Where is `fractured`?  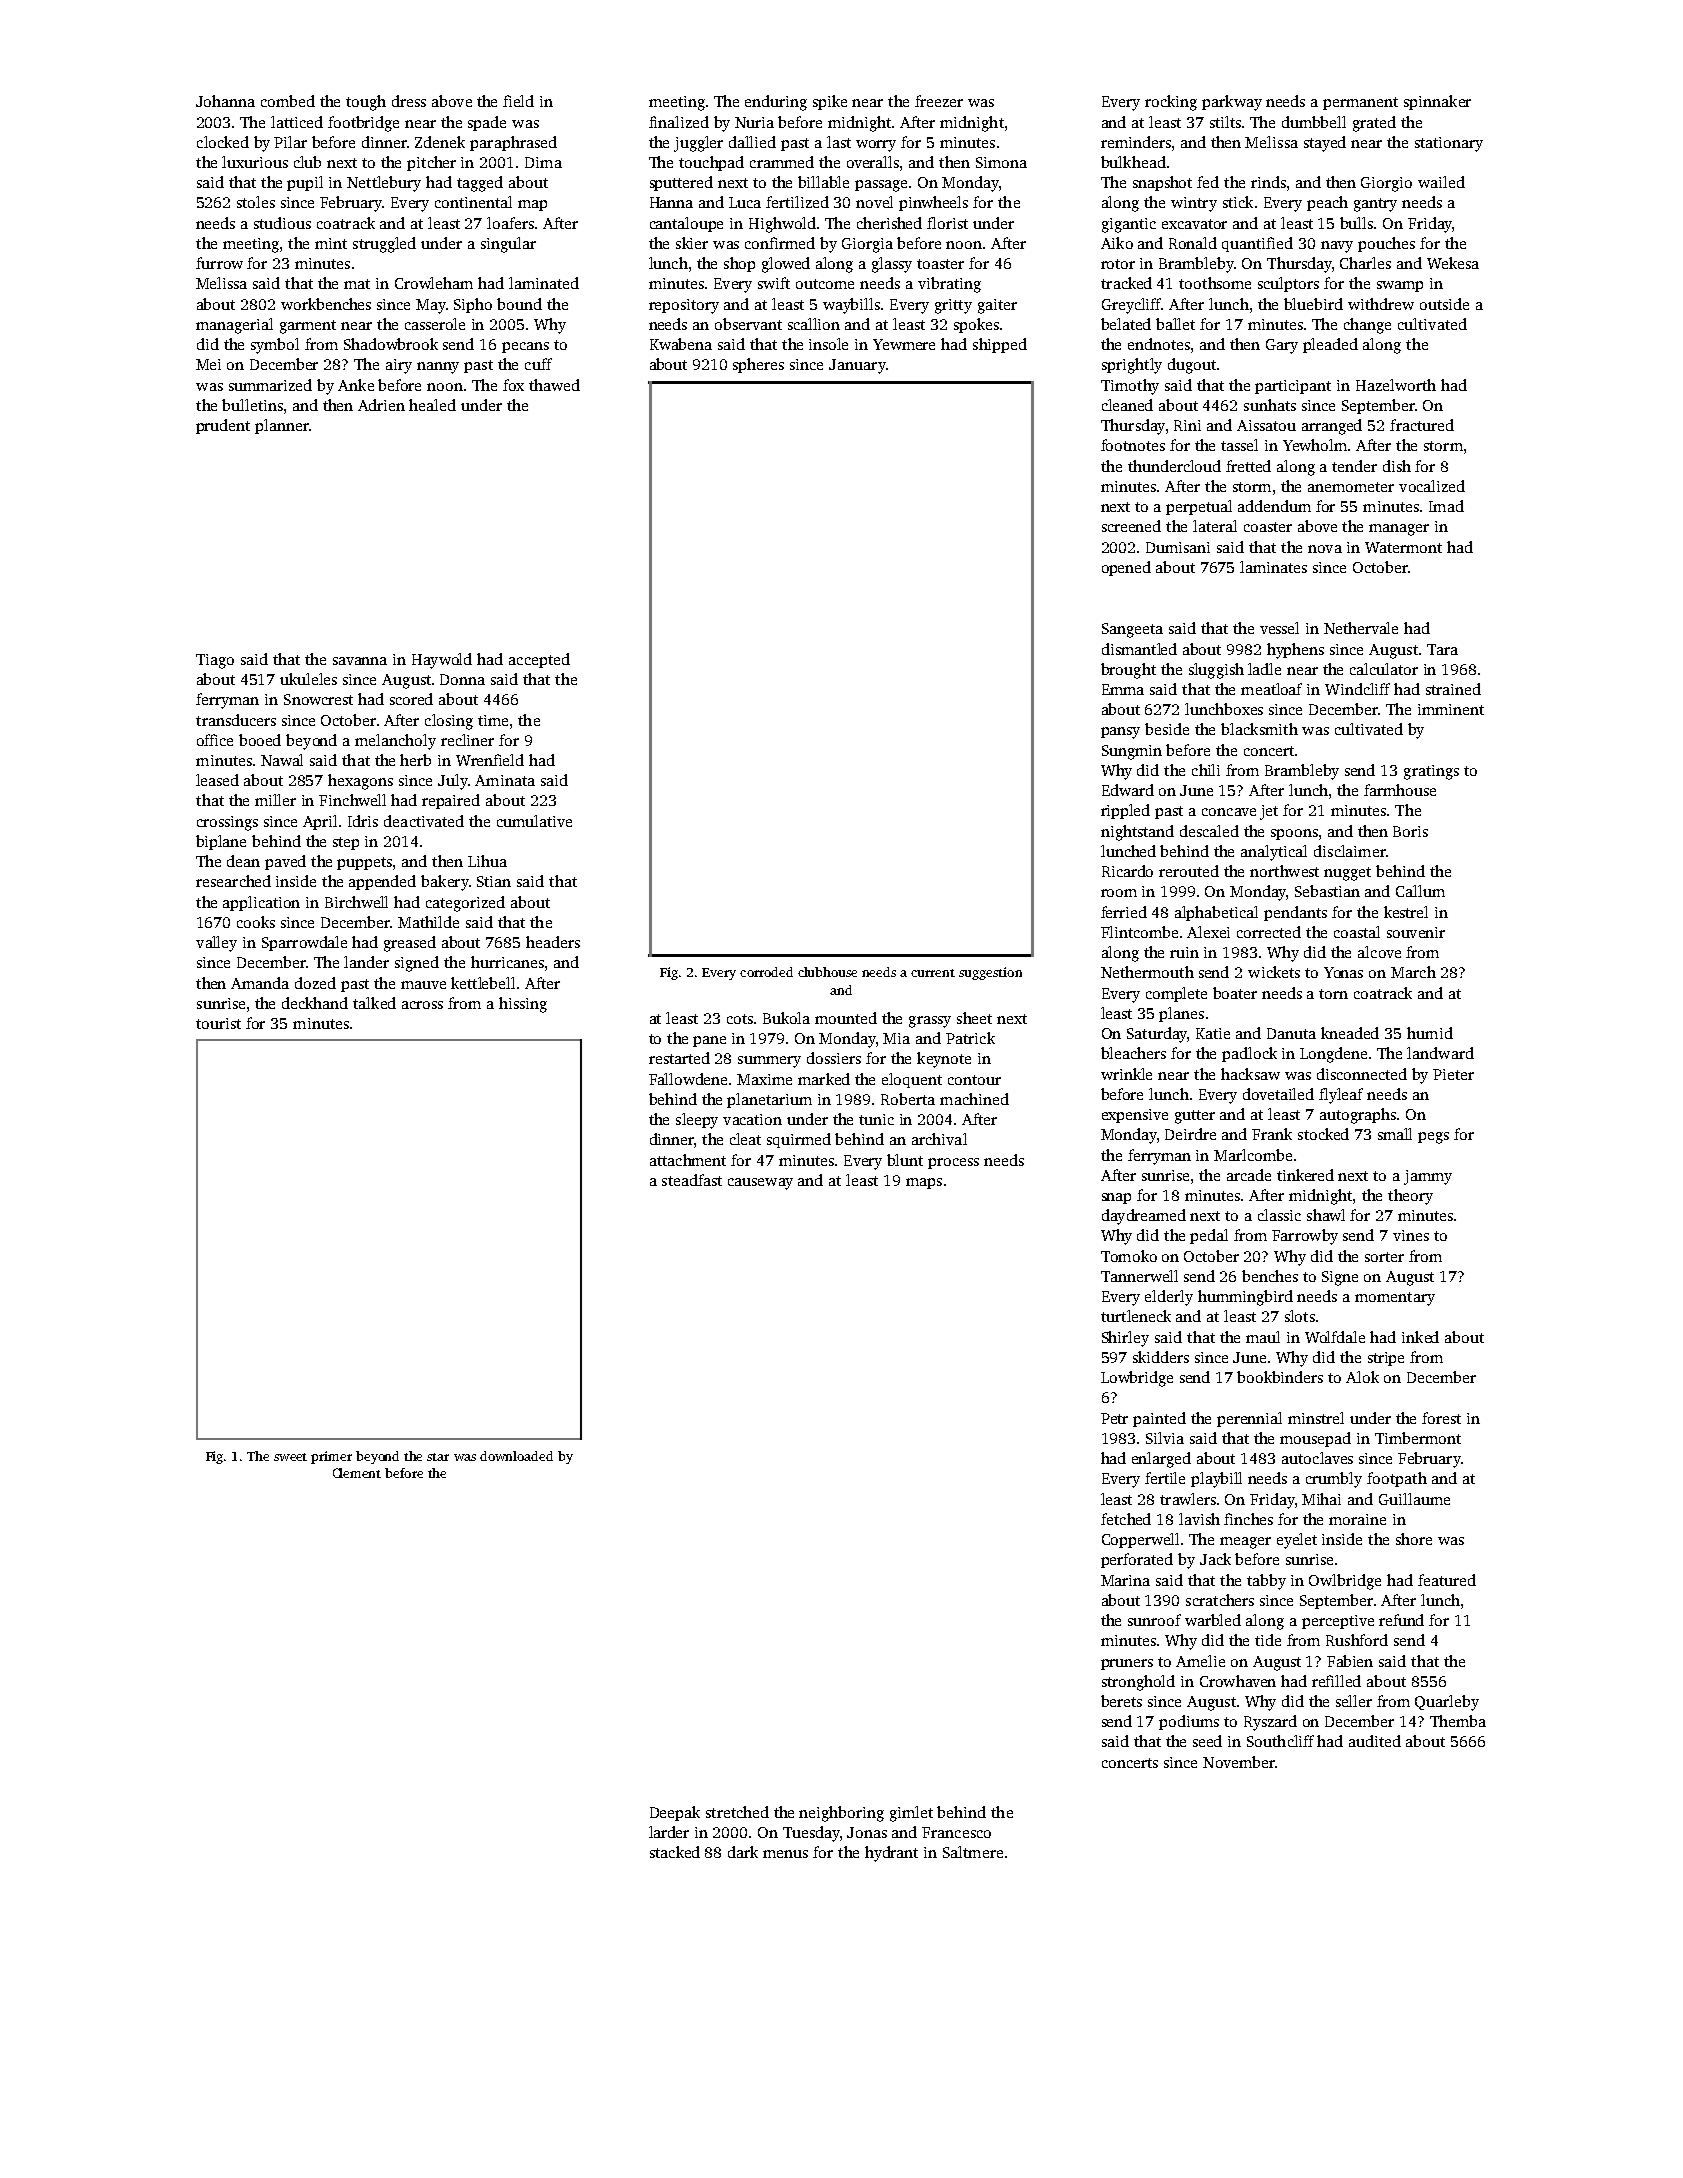
fractured is located at coordinates (1422, 425).
